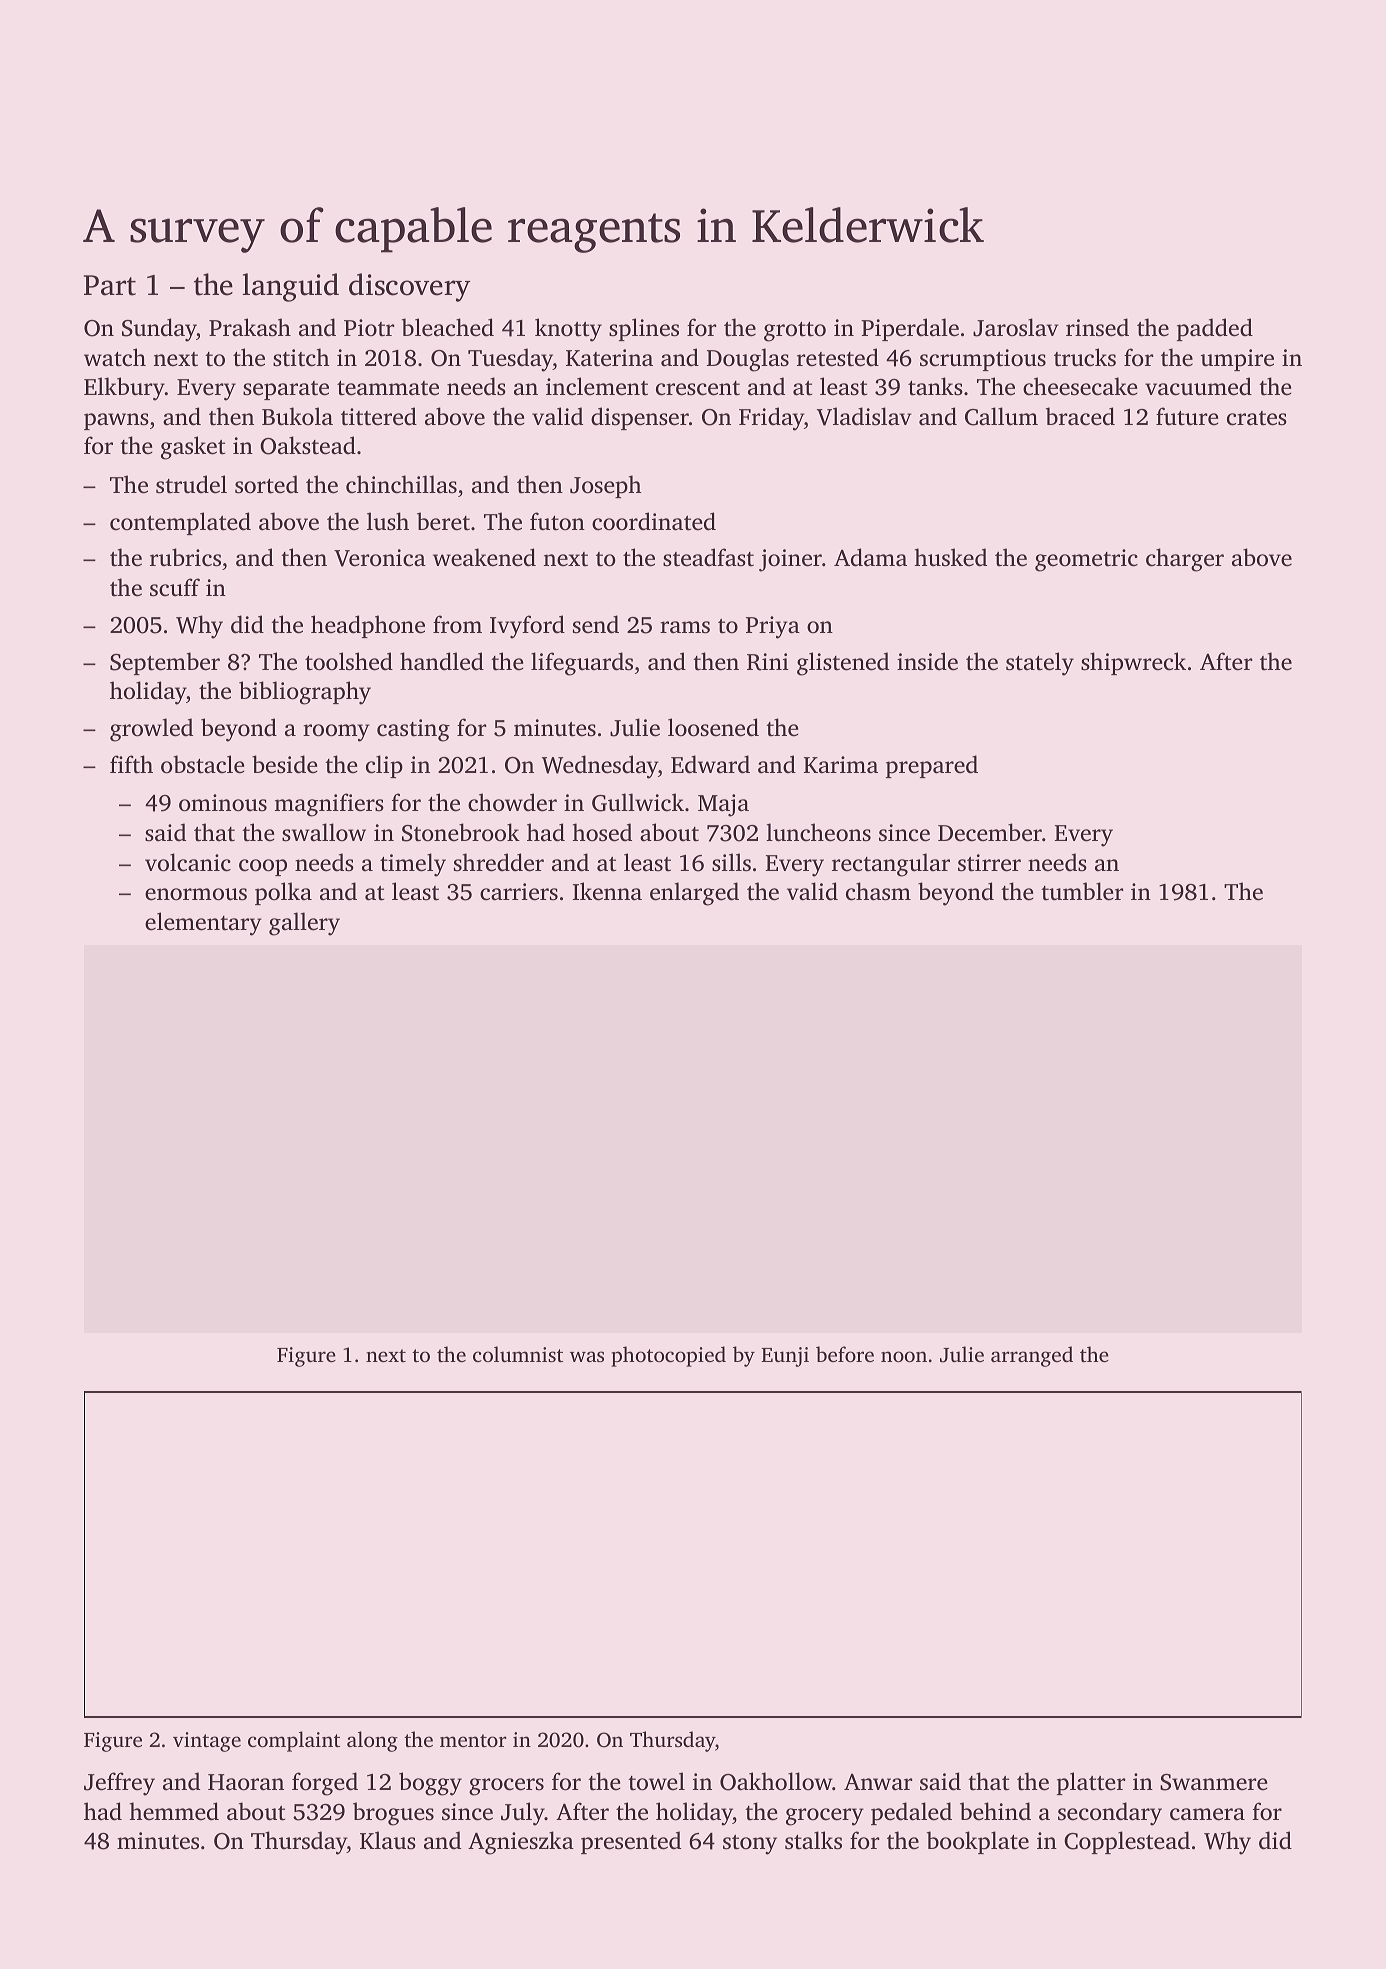 Image resolution: width=1386 pixels, height=1969 pixels. I want to click on padded, so click(1215, 329).
